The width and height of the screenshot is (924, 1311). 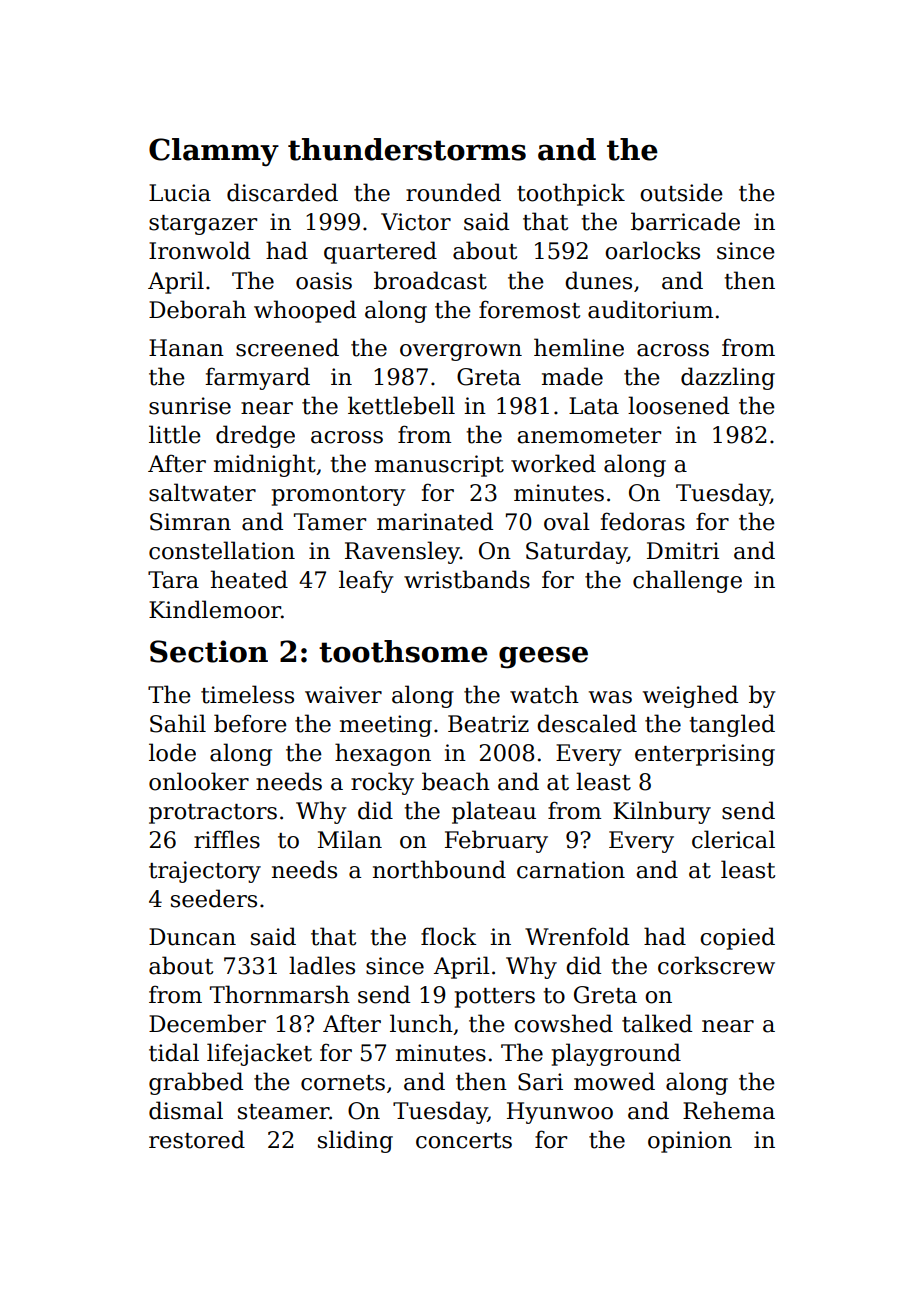 I want to click on Saturday, so click(x=576, y=552).
